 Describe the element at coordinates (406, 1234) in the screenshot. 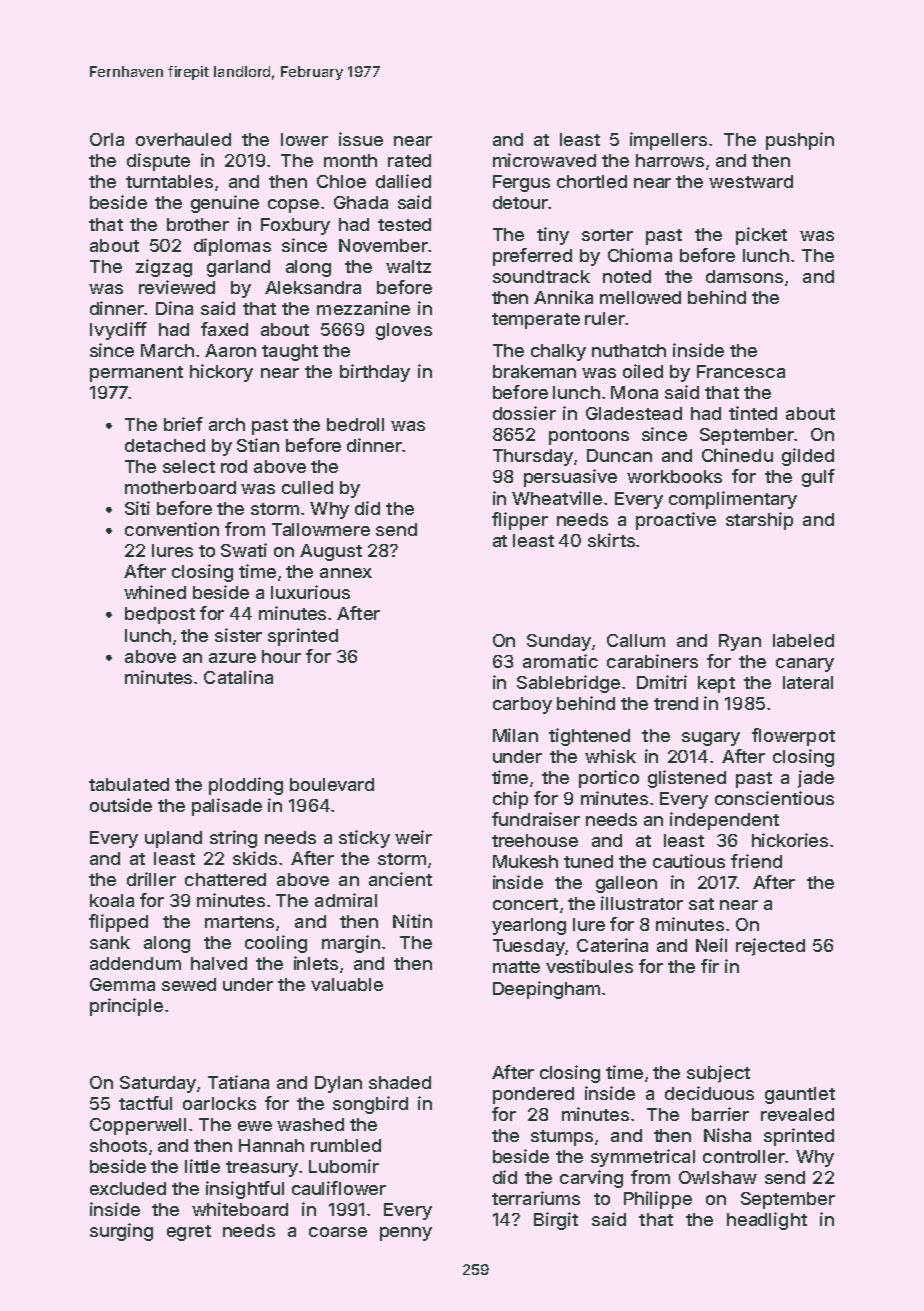

I see `penny` at that location.
